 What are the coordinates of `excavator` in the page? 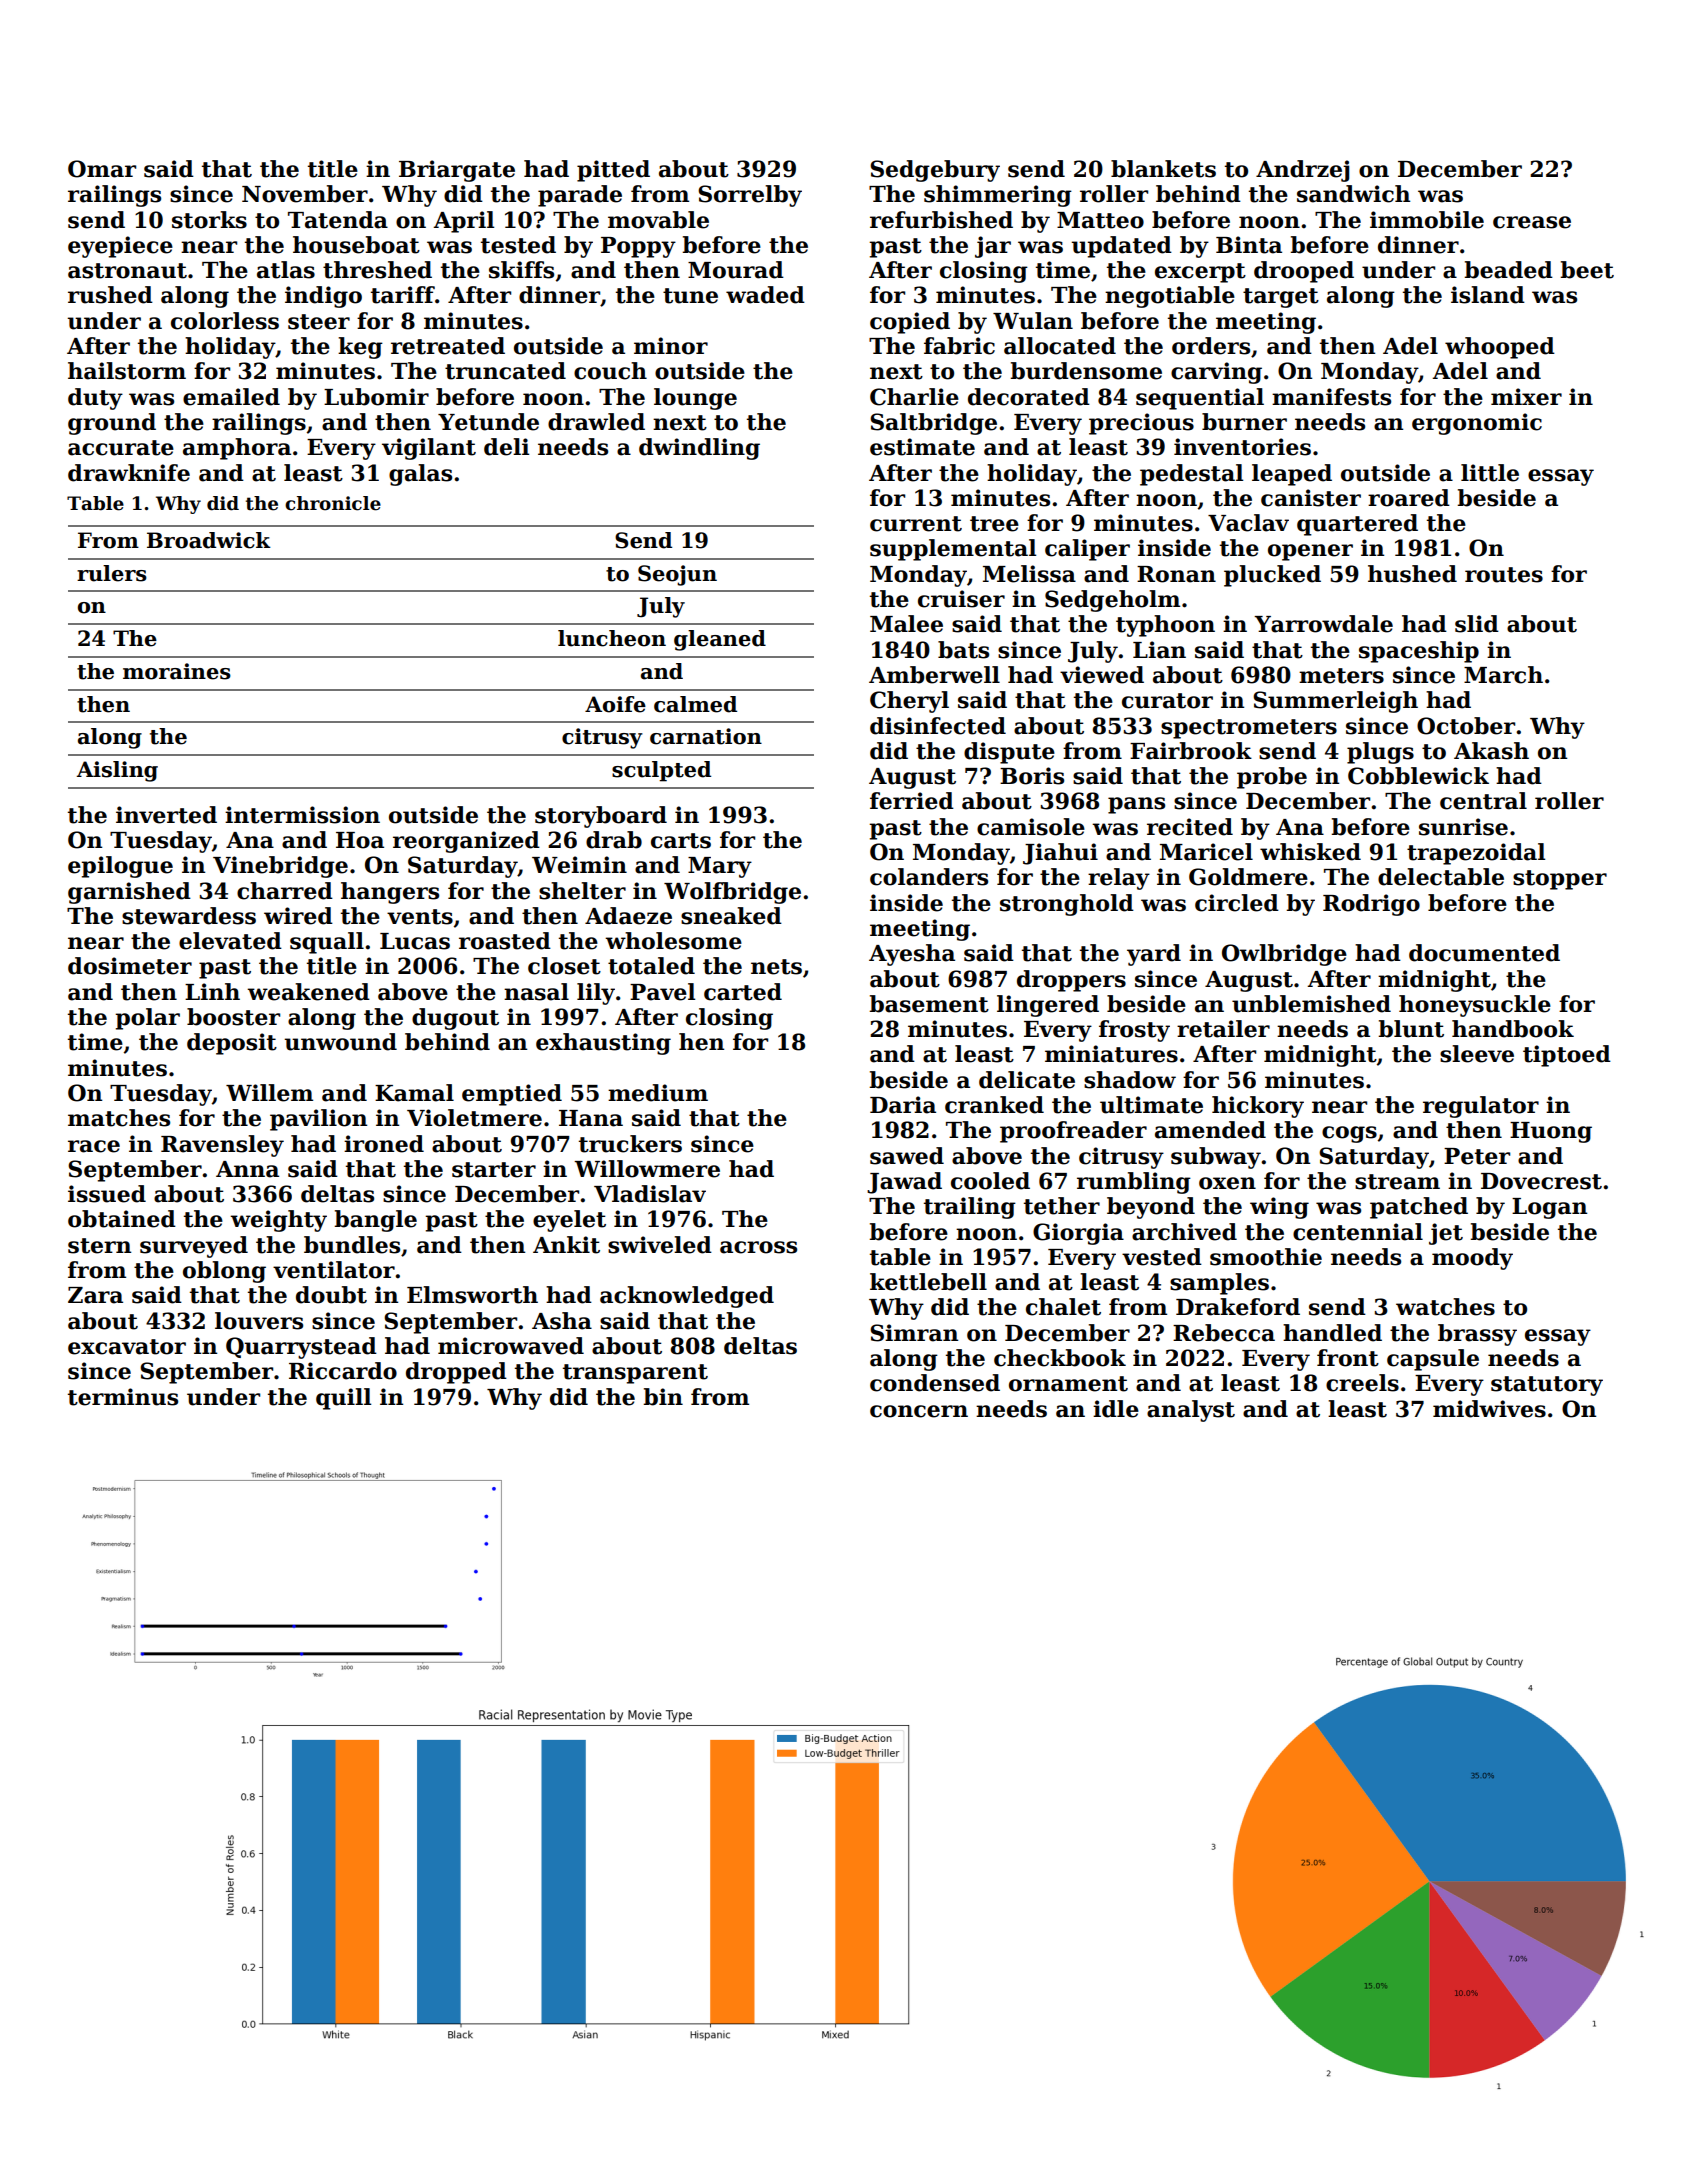 It's located at (127, 1347).
